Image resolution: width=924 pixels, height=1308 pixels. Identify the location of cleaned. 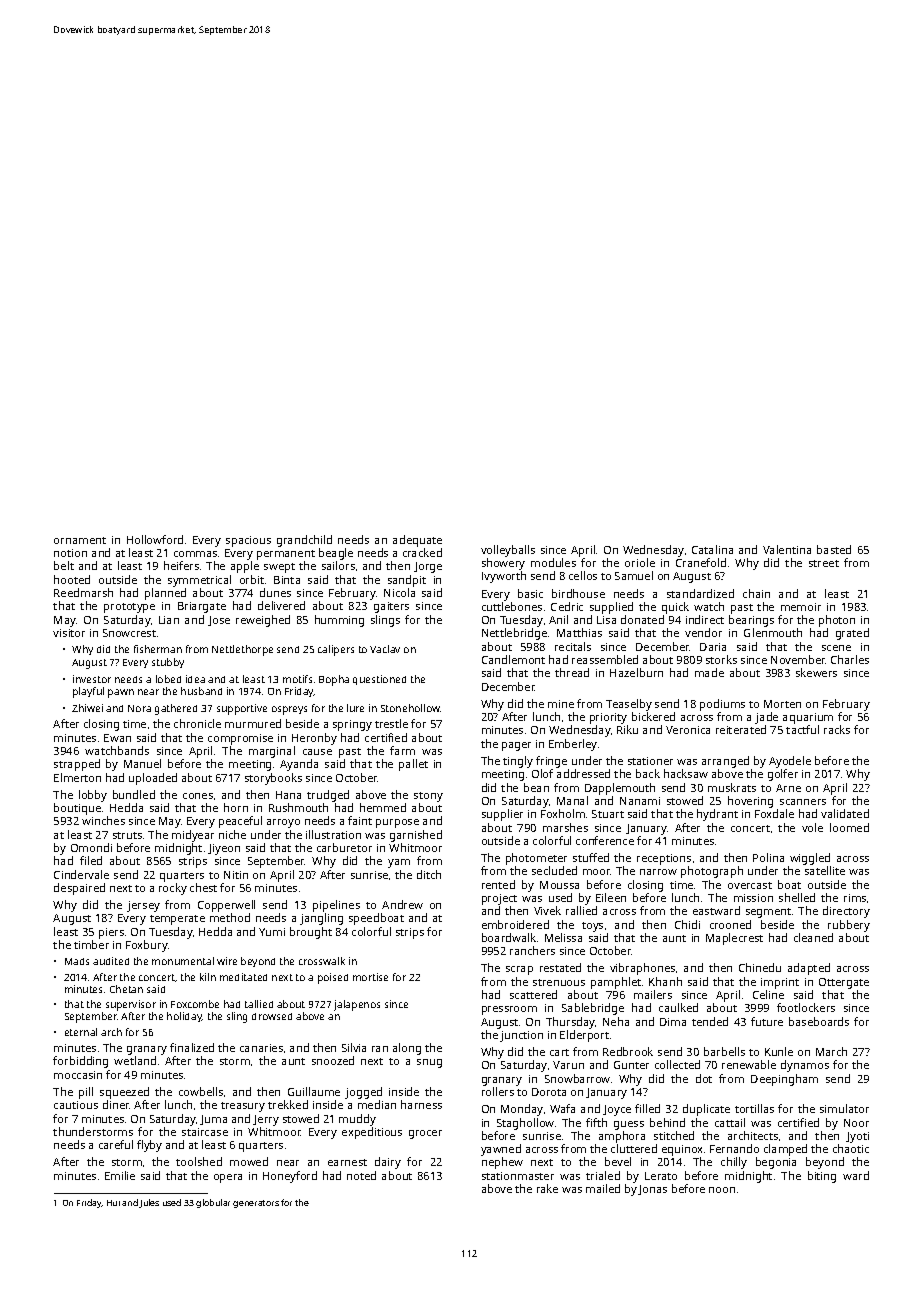
(813, 937).
